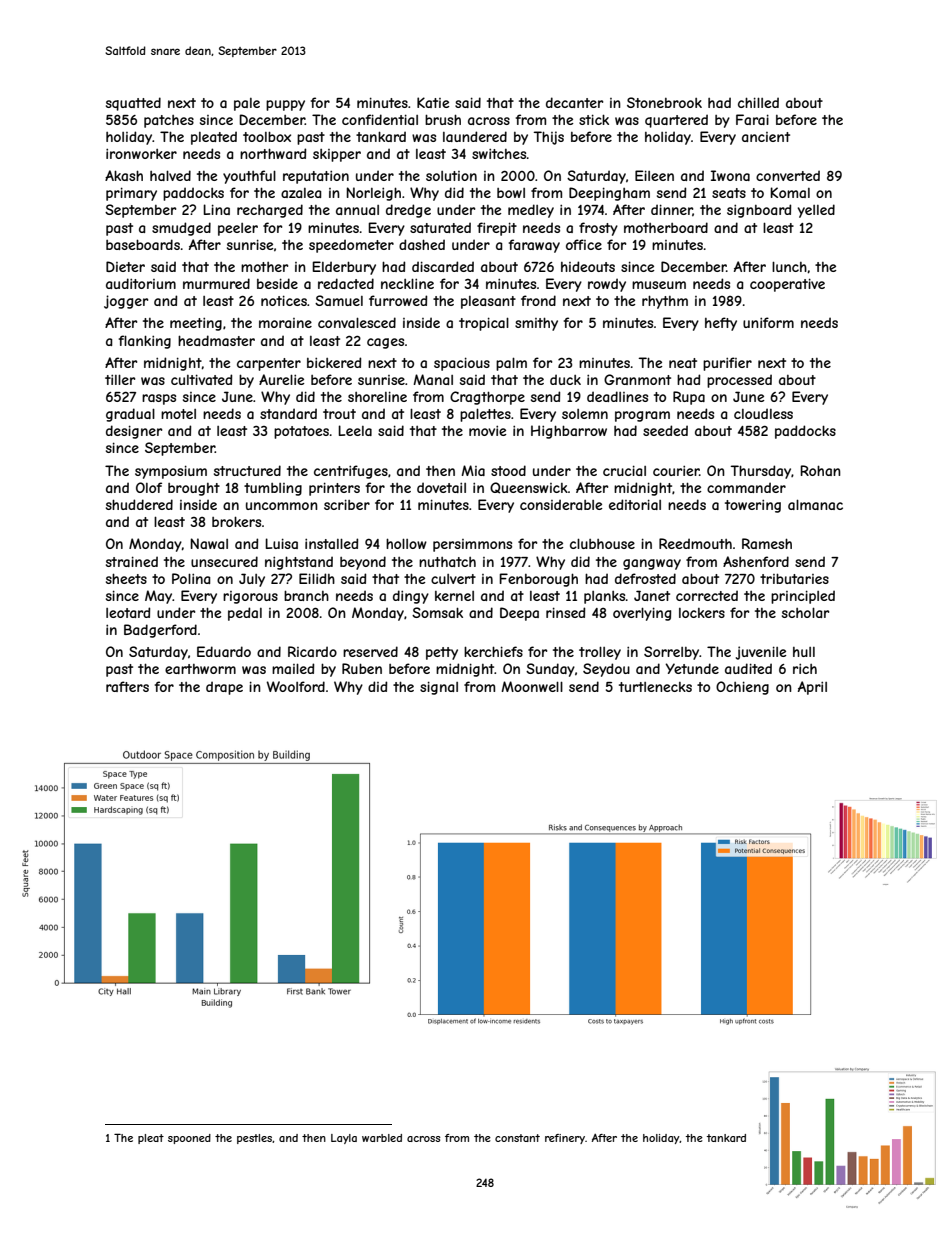 This image has width=952, height=1233. What do you see at coordinates (285, 323) in the image?
I see `moraine` at bounding box center [285, 323].
